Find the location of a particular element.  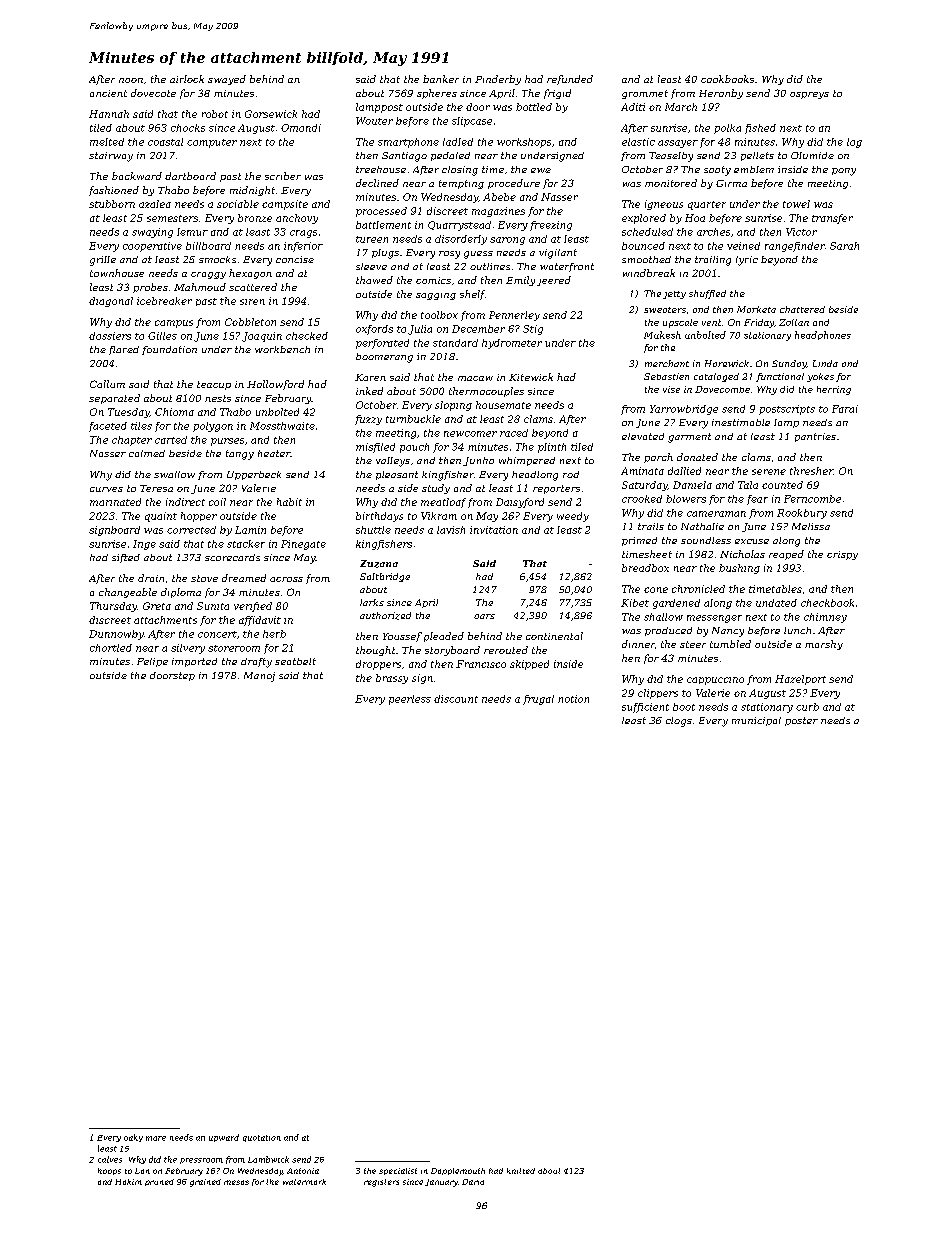

Felipe is located at coordinates (152, 662).
